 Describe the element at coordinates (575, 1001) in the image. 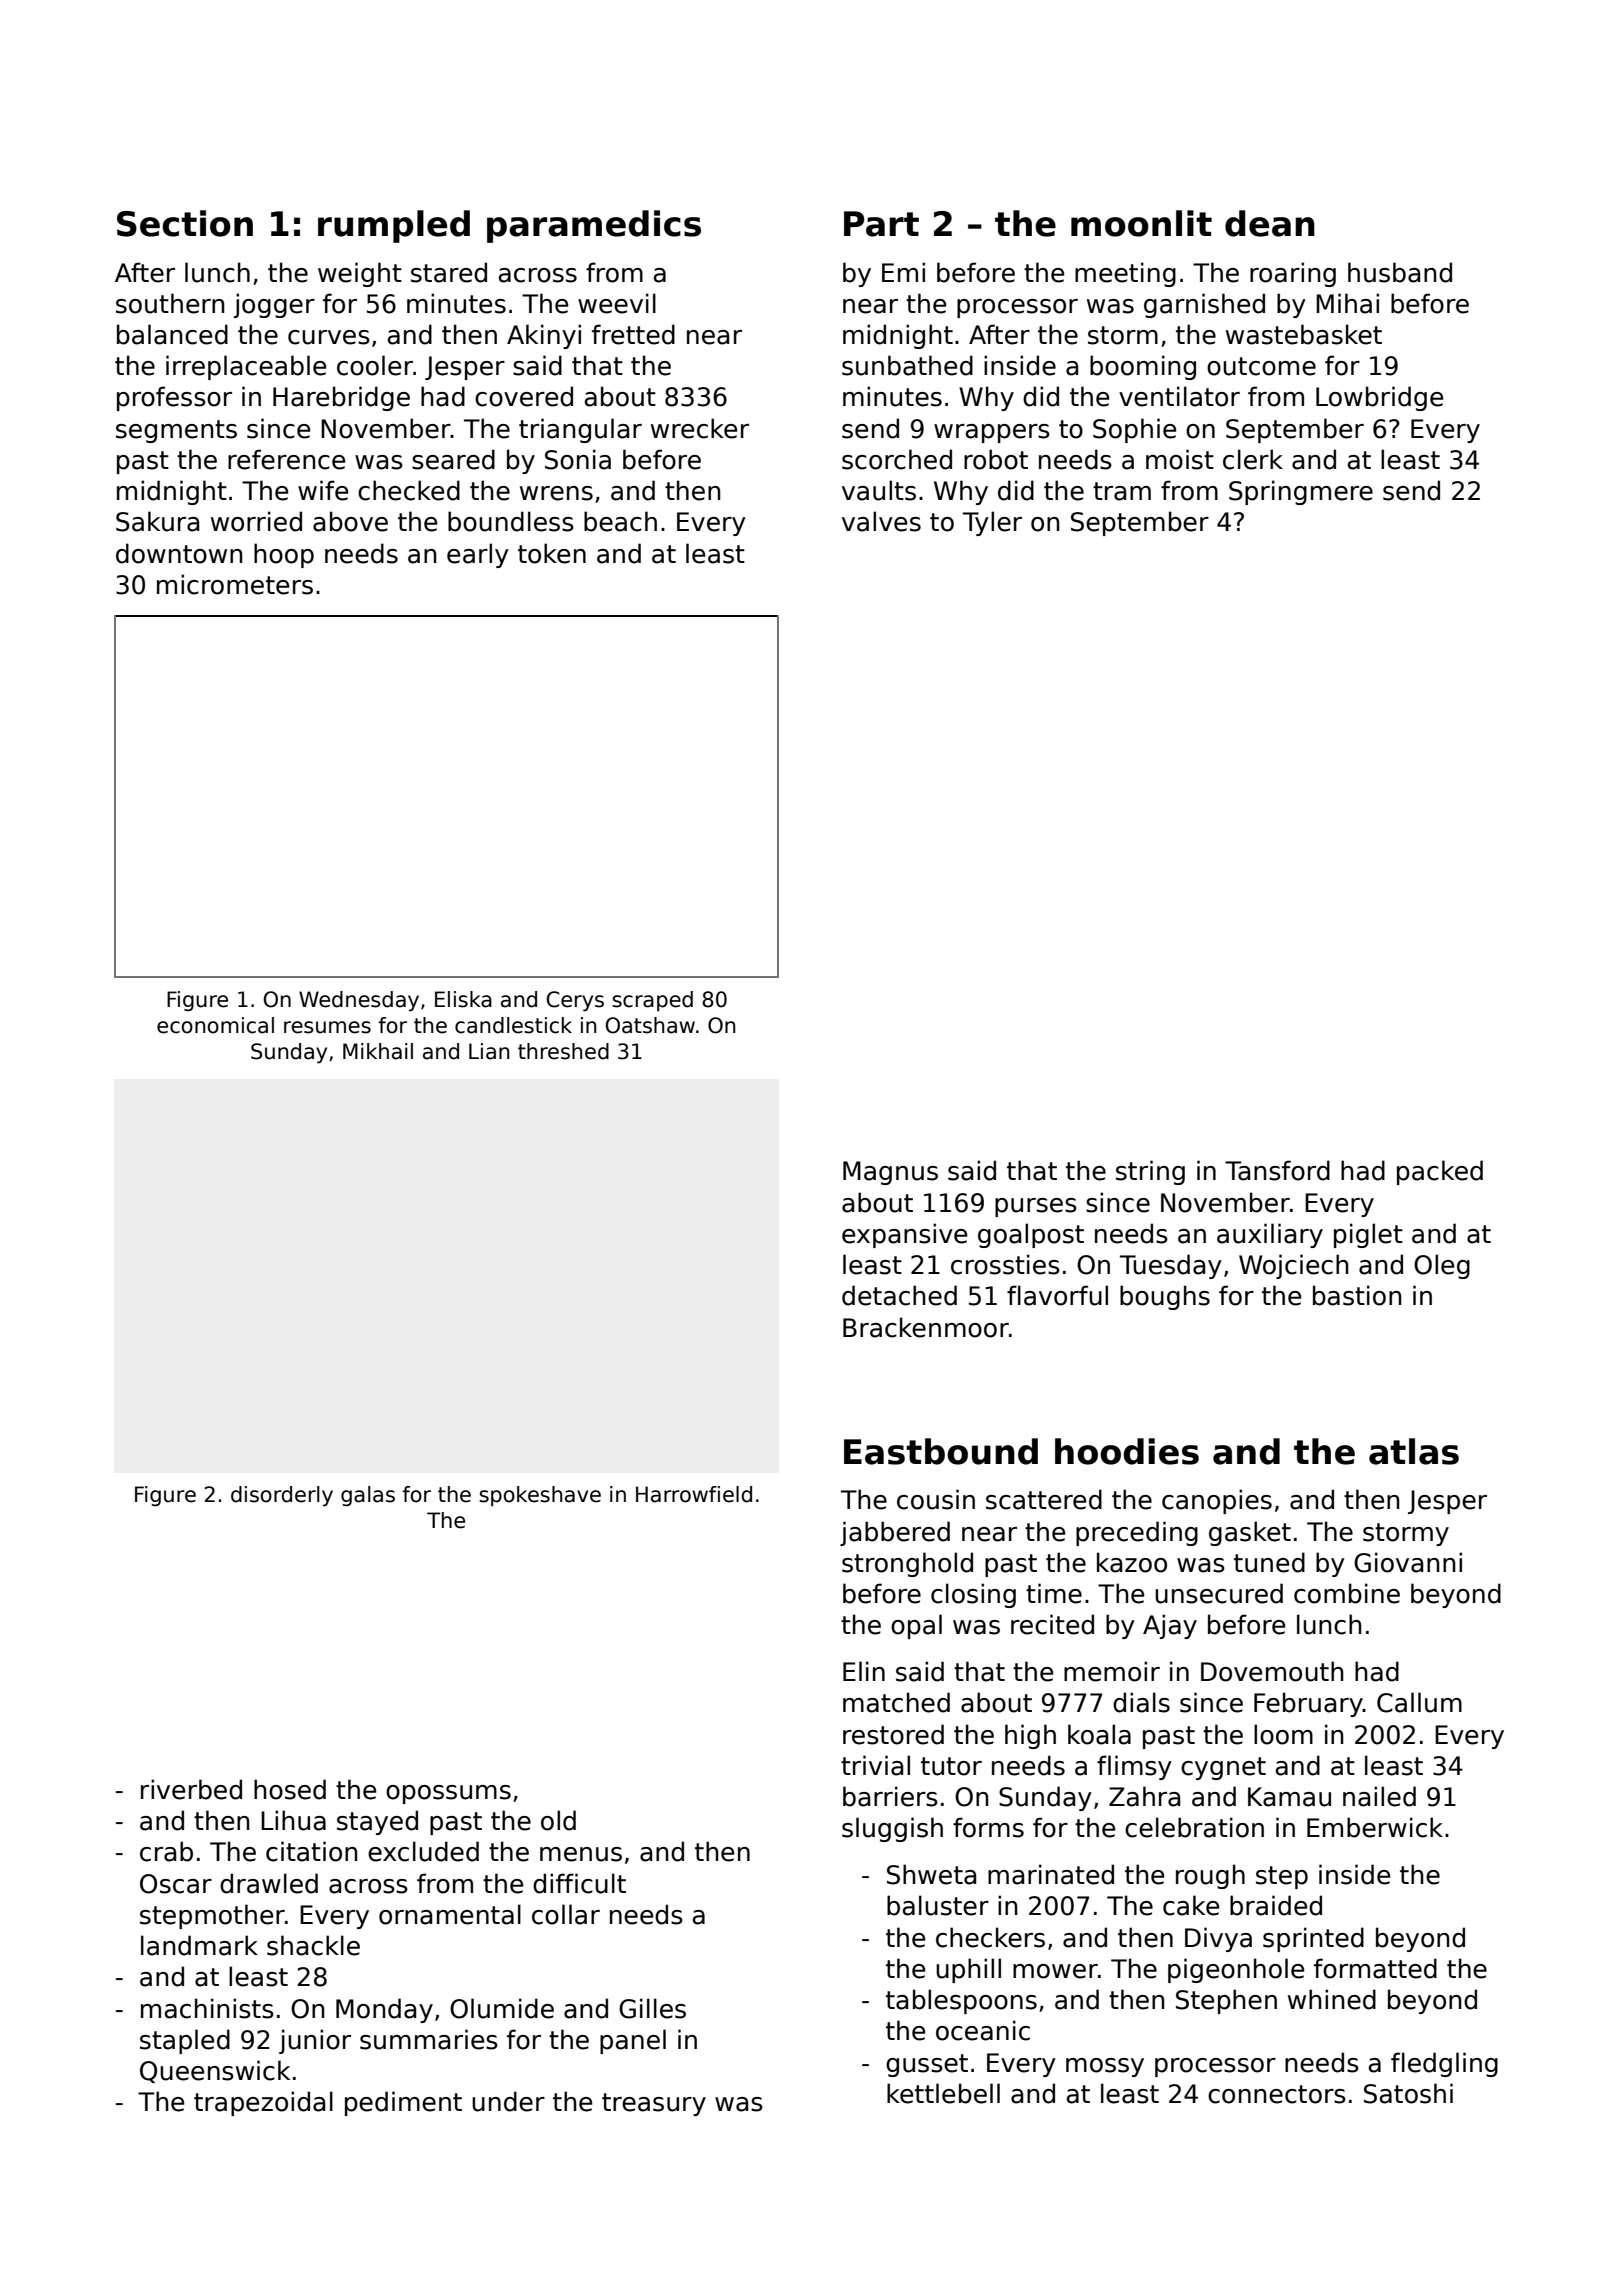

I see `Cerys` at that location.
